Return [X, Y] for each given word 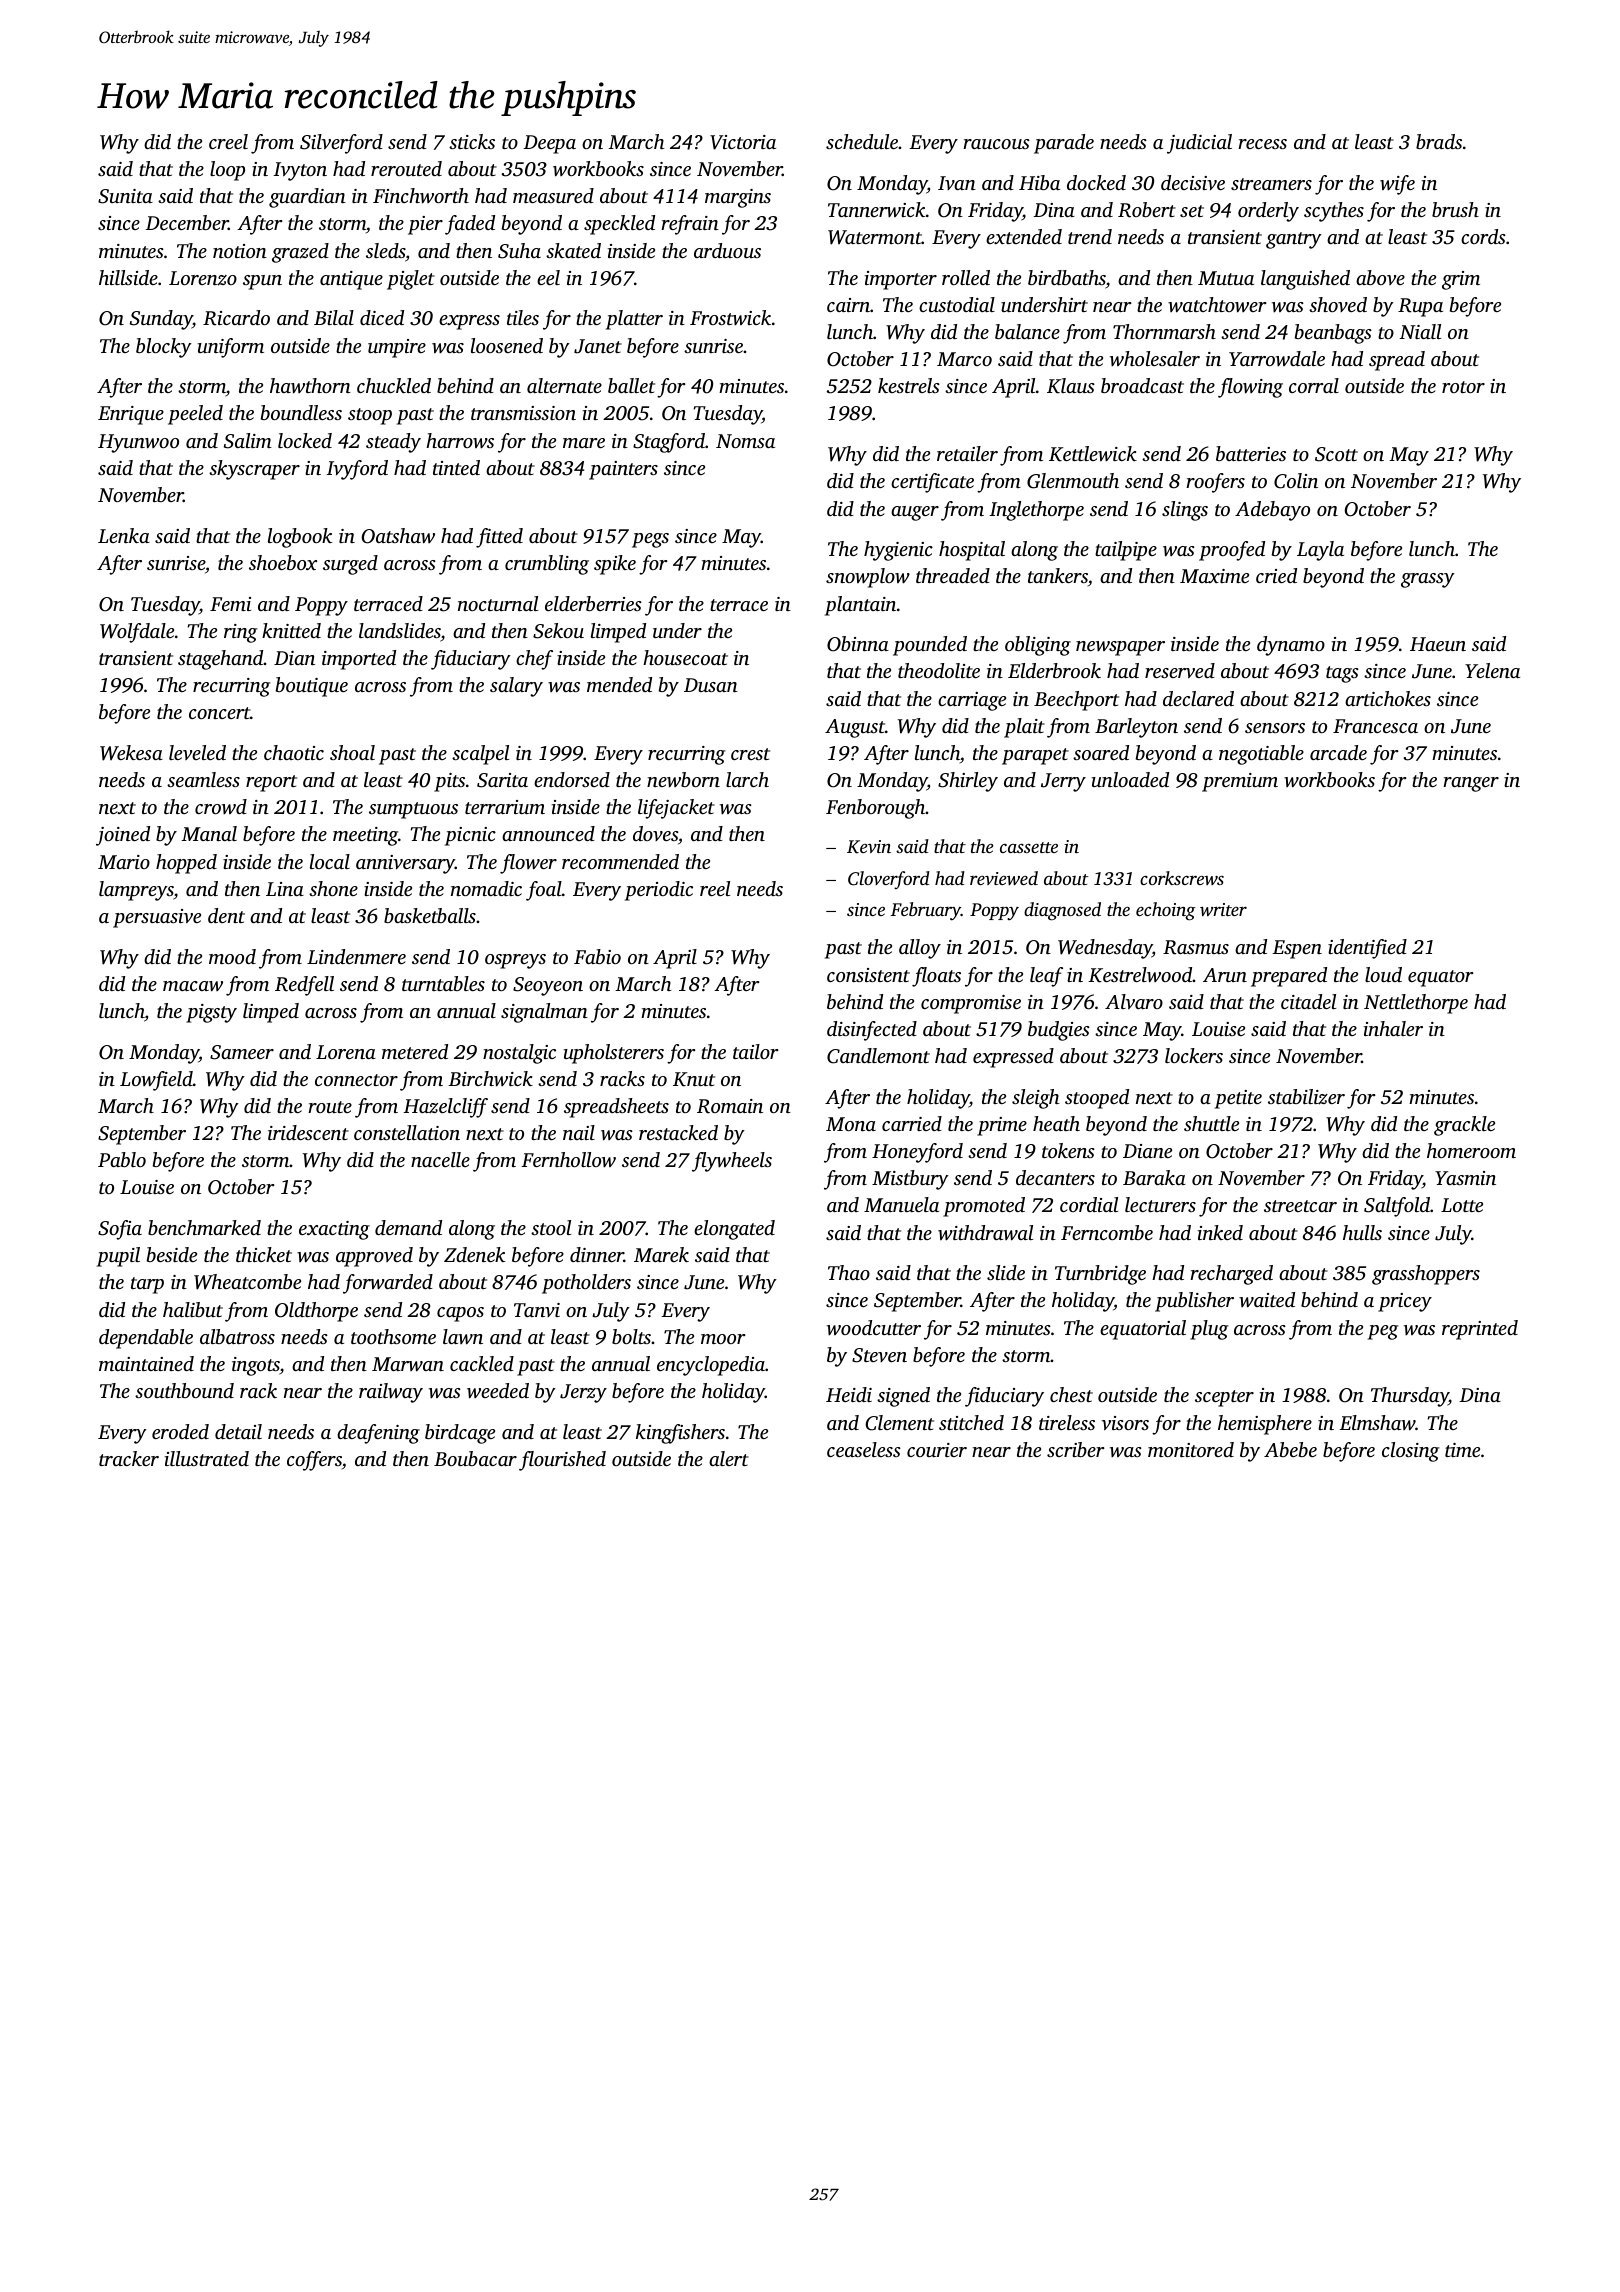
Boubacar [475, 1458]
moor [723, 1339]
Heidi [849, 1394]
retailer [967, 453]
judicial [1199, 144]
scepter [1224, 1398]
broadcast [1142, 385]
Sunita [125, 196]
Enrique [131, 415]
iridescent [308, 1132]
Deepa [549, 144]
